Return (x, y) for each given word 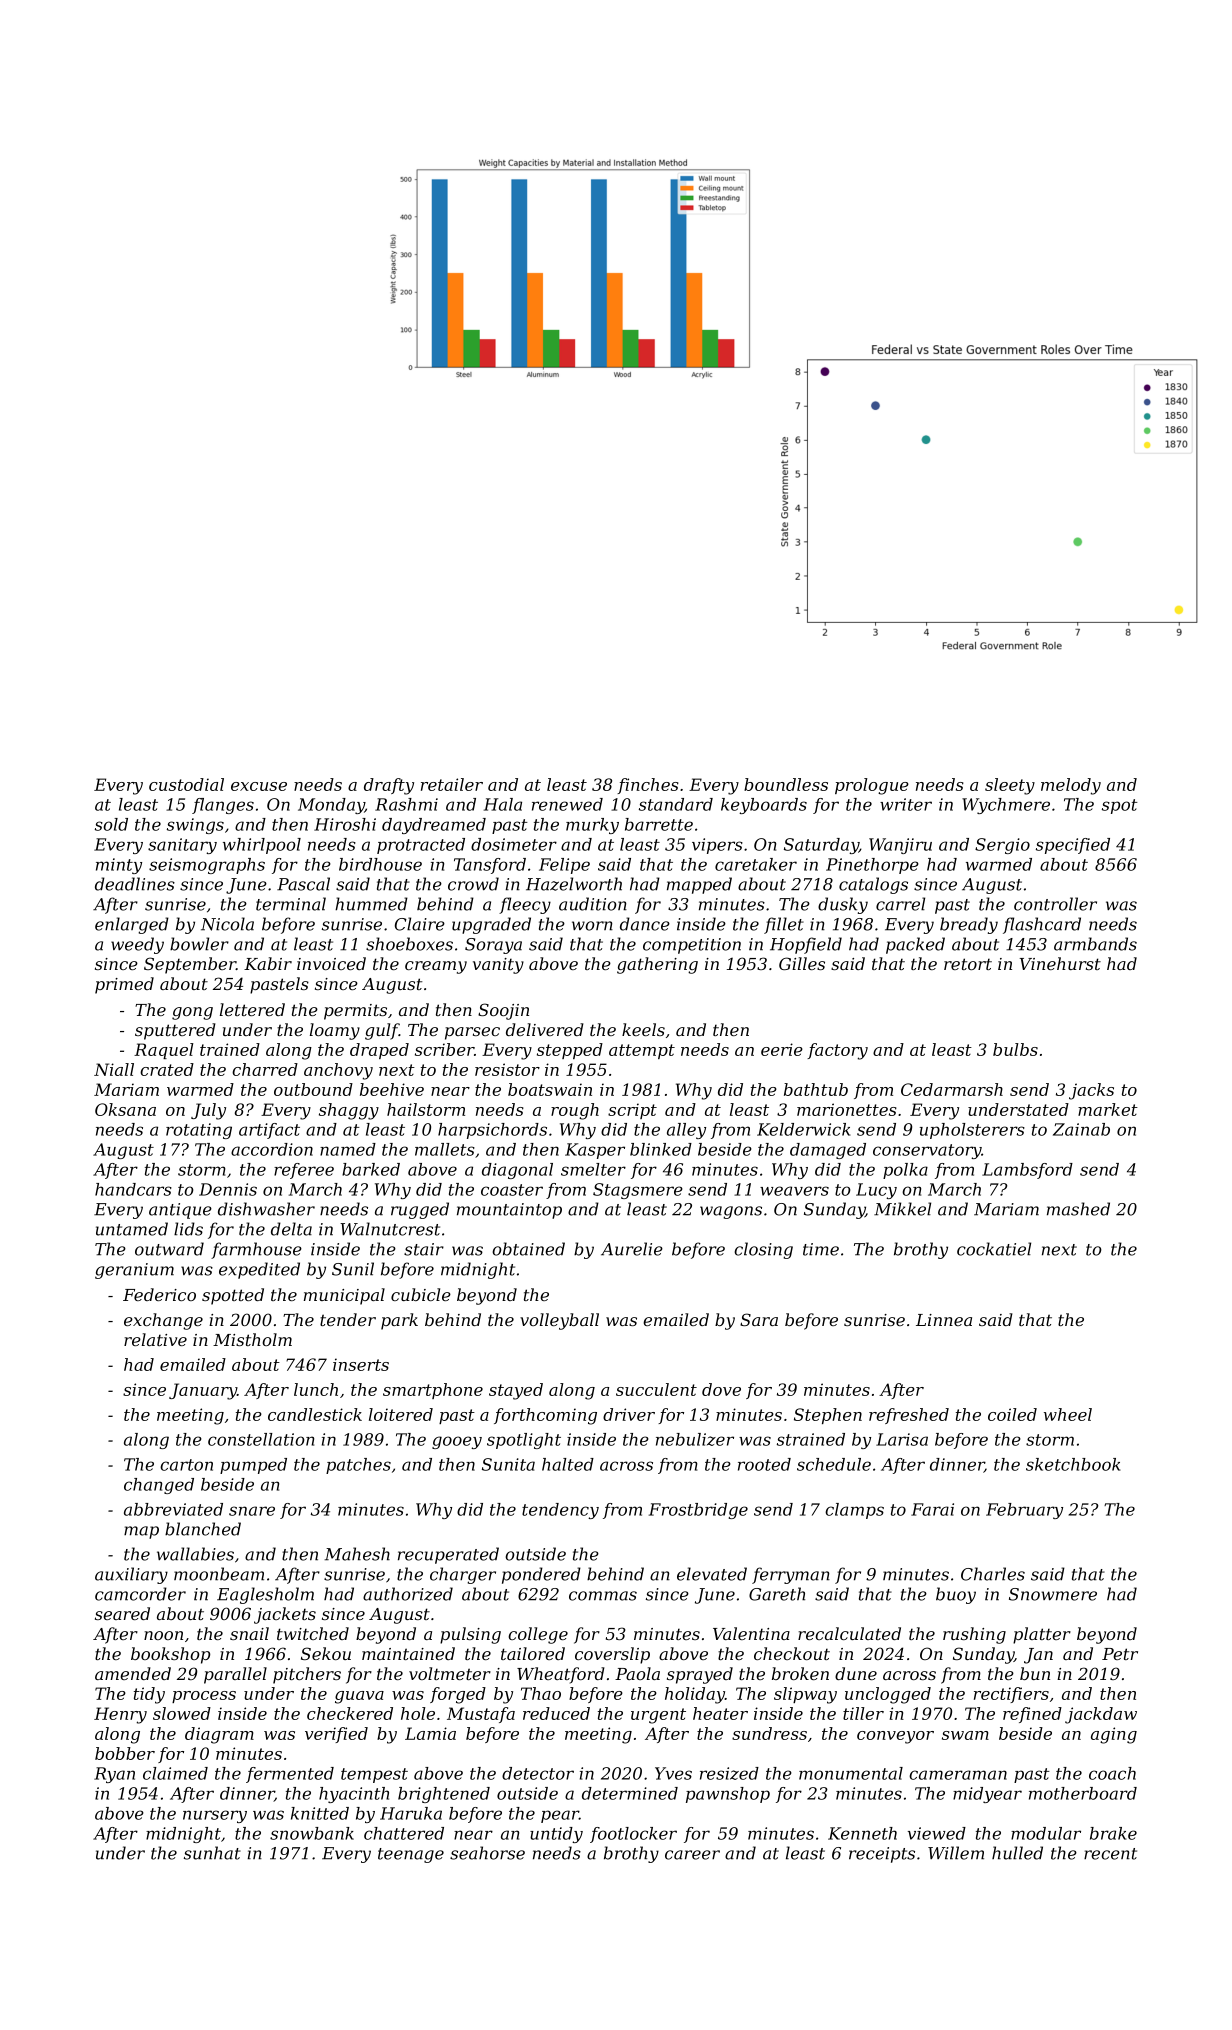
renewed (567, 804)
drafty (389, 786)
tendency (560, 1511)
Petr (1120, 1654)
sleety (1010, 786)
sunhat (212, 1853)
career (692, 1855)
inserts (361, 1364)
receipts (882, 1855)
